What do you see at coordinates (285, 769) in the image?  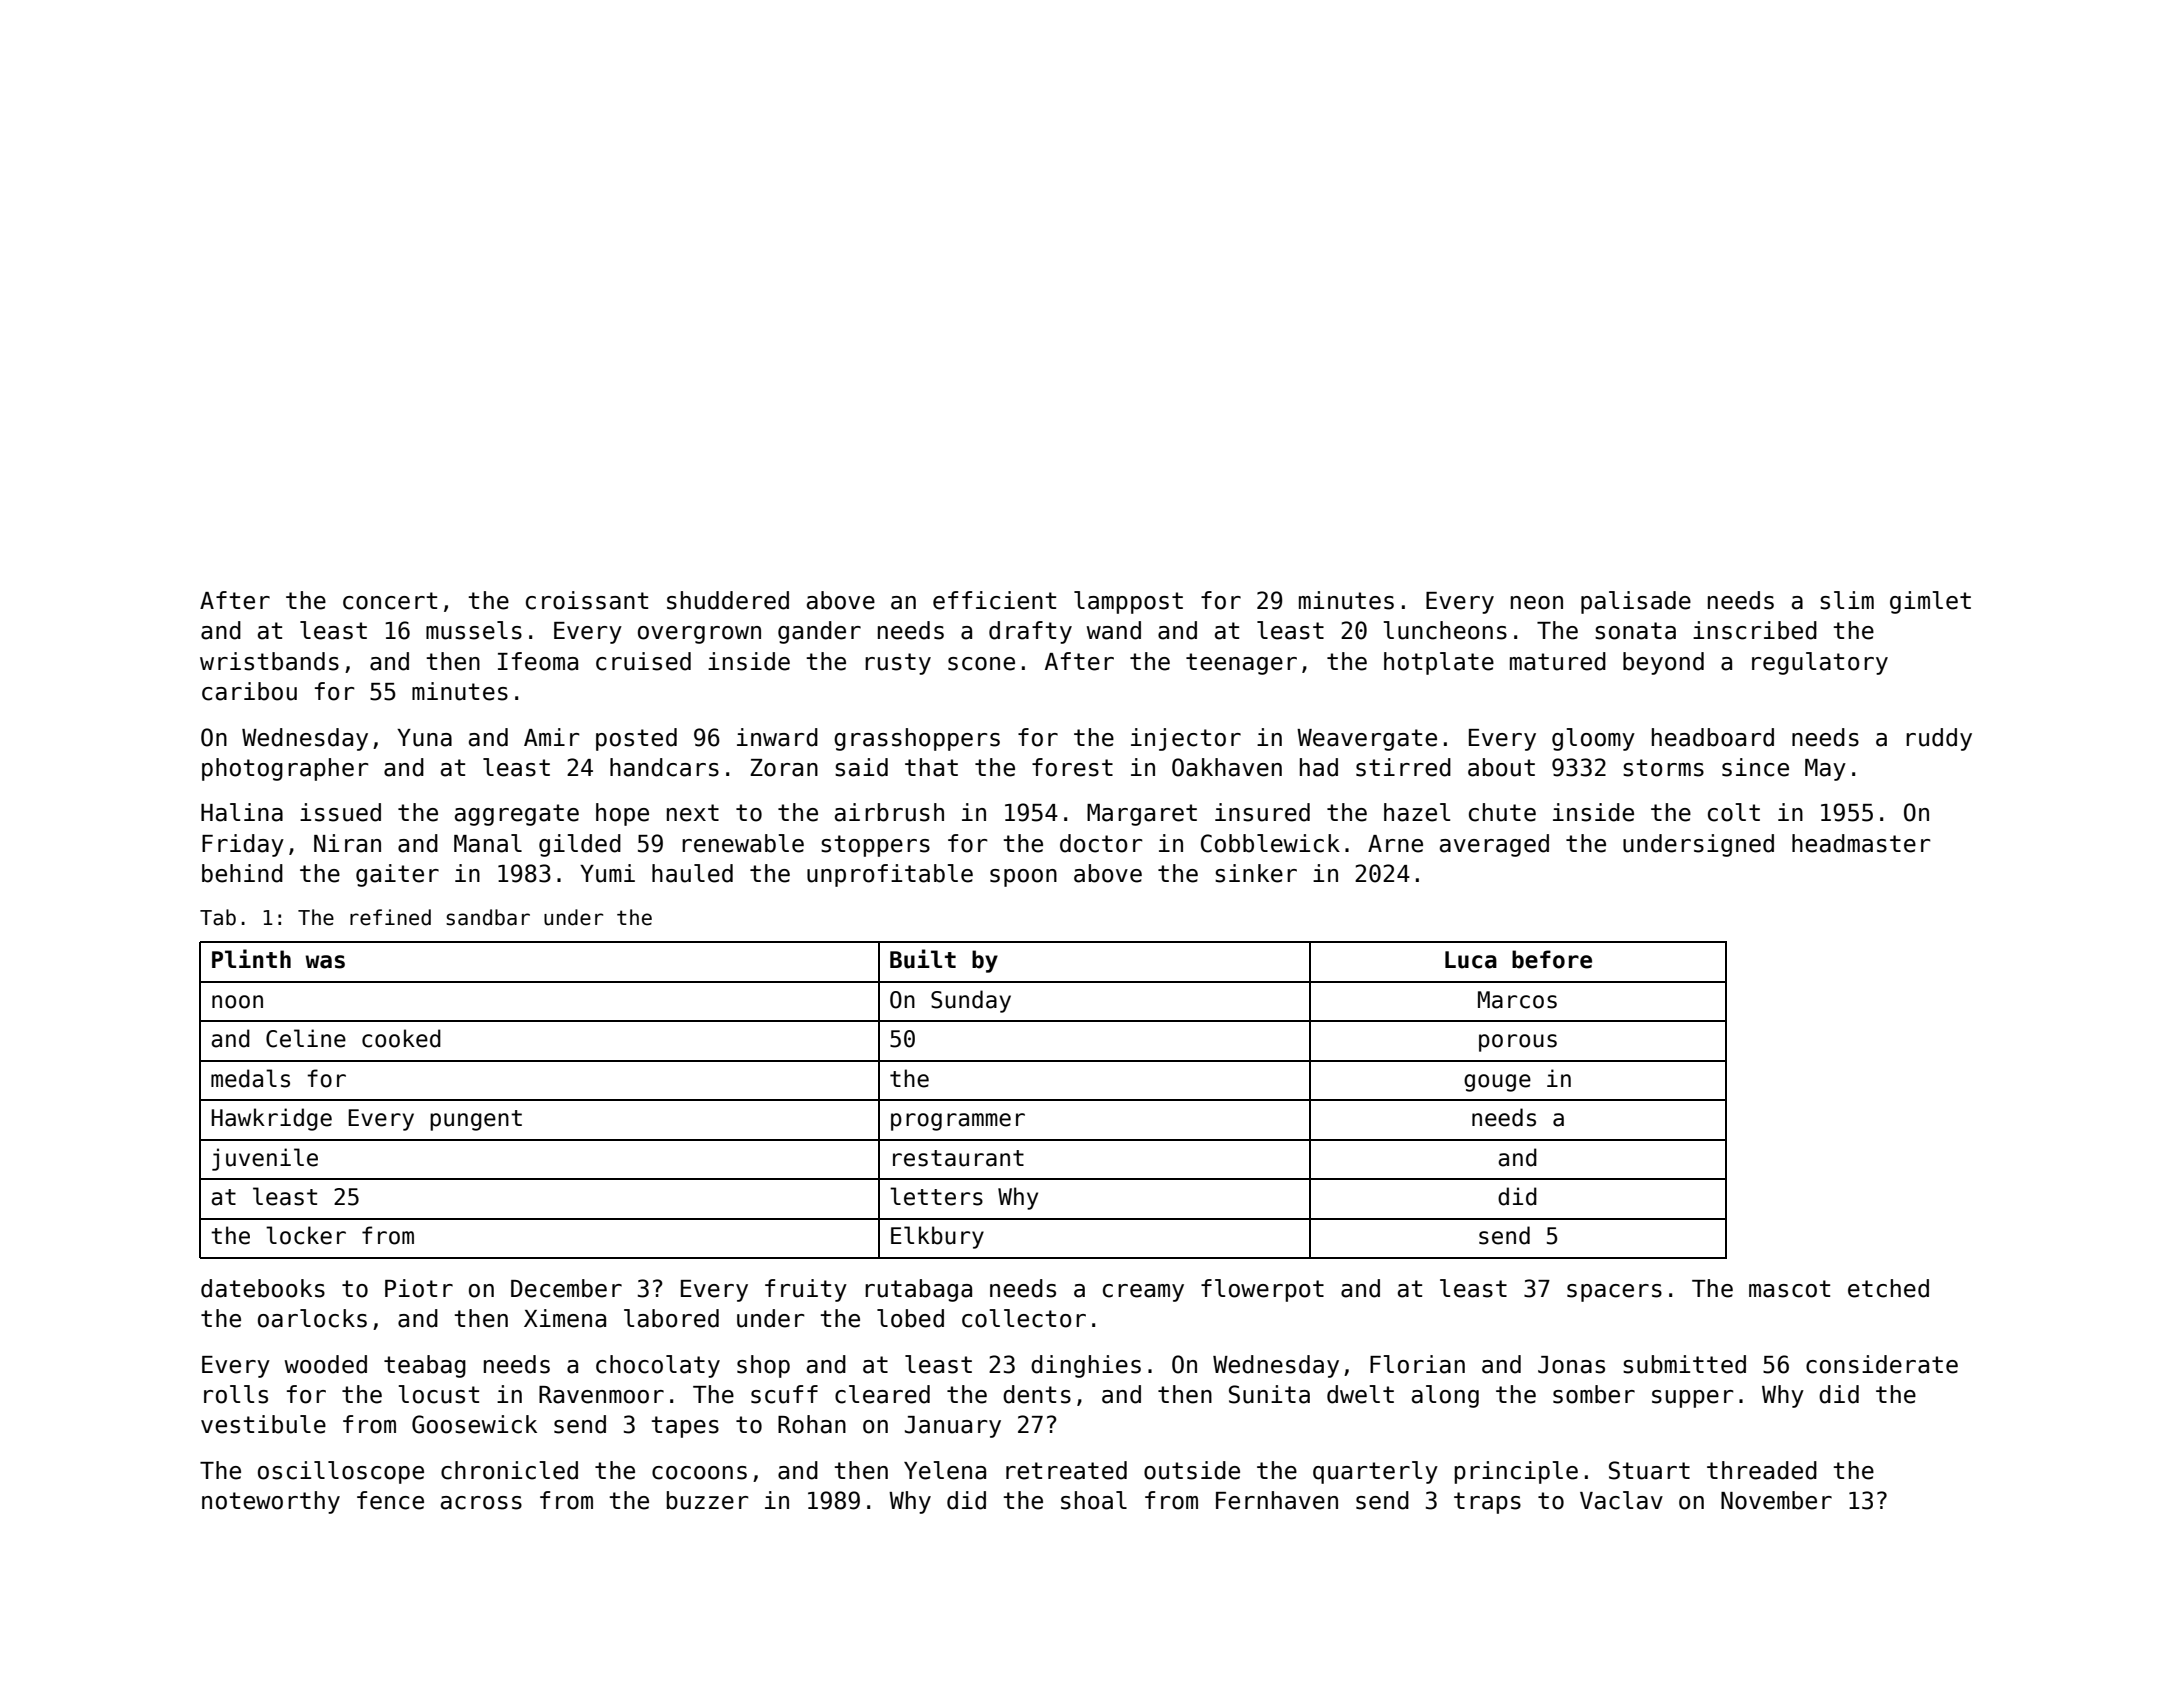 I see `photographer` at bounding box center [285, 769].
